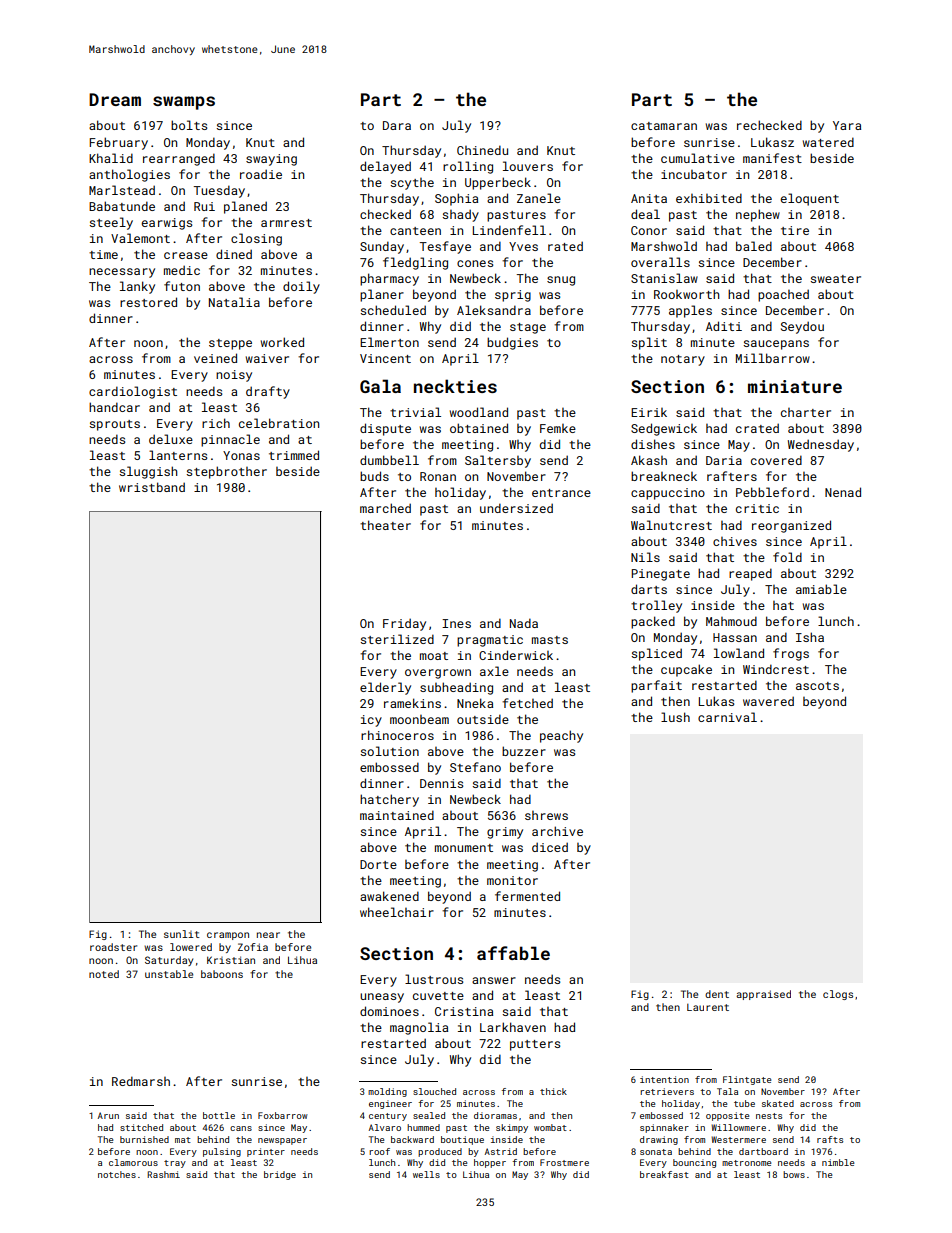 Image resolution: width=952 pixels, height=1233 pixels. Describe the element at coordinates (558, 428) in the screenshot. I see `Femke` at that location.
